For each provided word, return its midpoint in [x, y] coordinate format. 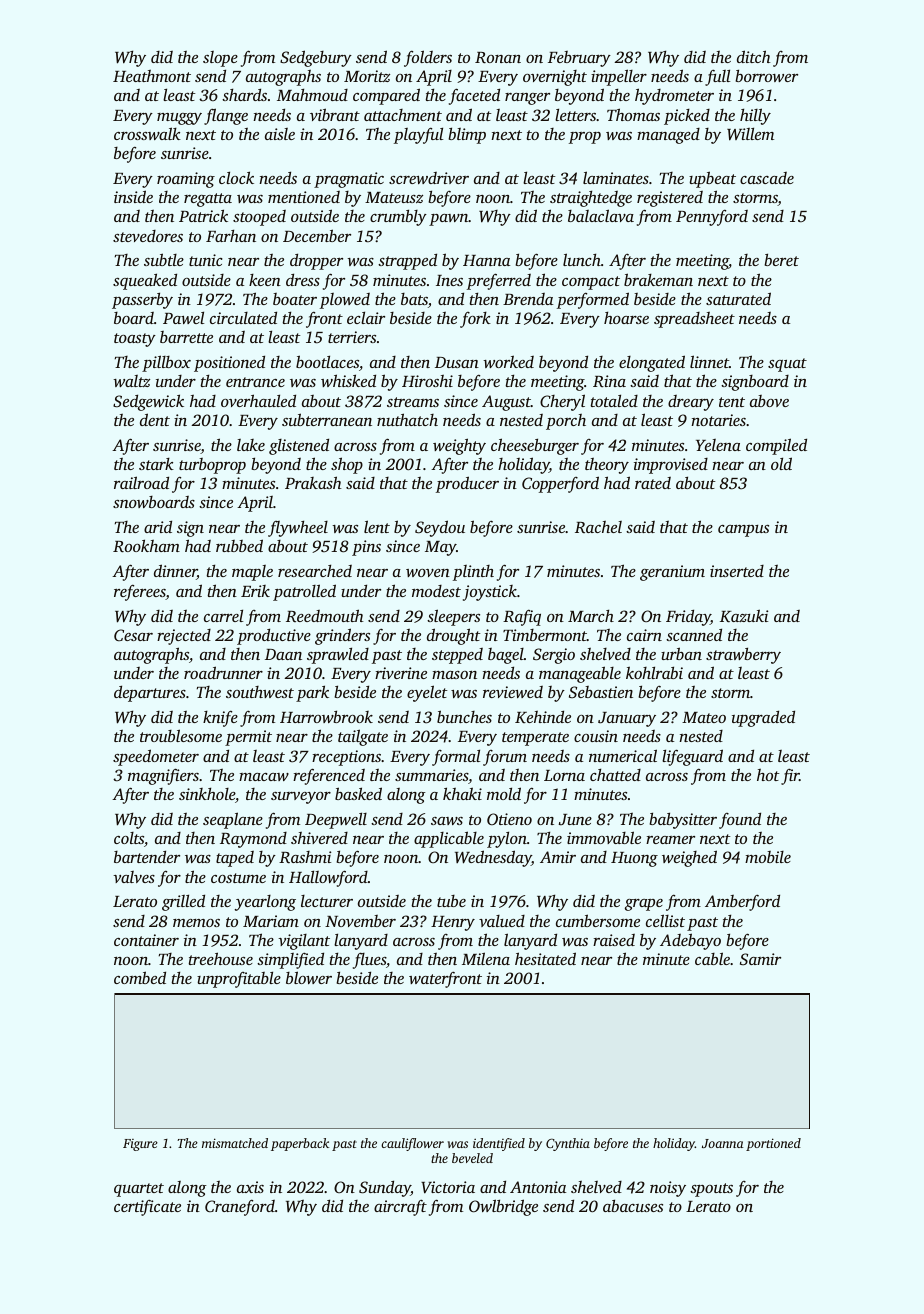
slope [220, 59]
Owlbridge [503, 1207]
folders [428, 58]
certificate [147, 1208]
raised [614, 940]
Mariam [271, 921]
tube [451, 901]
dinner [175, 572]
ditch [754, 56]
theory [607, 466]
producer [467, 484]
